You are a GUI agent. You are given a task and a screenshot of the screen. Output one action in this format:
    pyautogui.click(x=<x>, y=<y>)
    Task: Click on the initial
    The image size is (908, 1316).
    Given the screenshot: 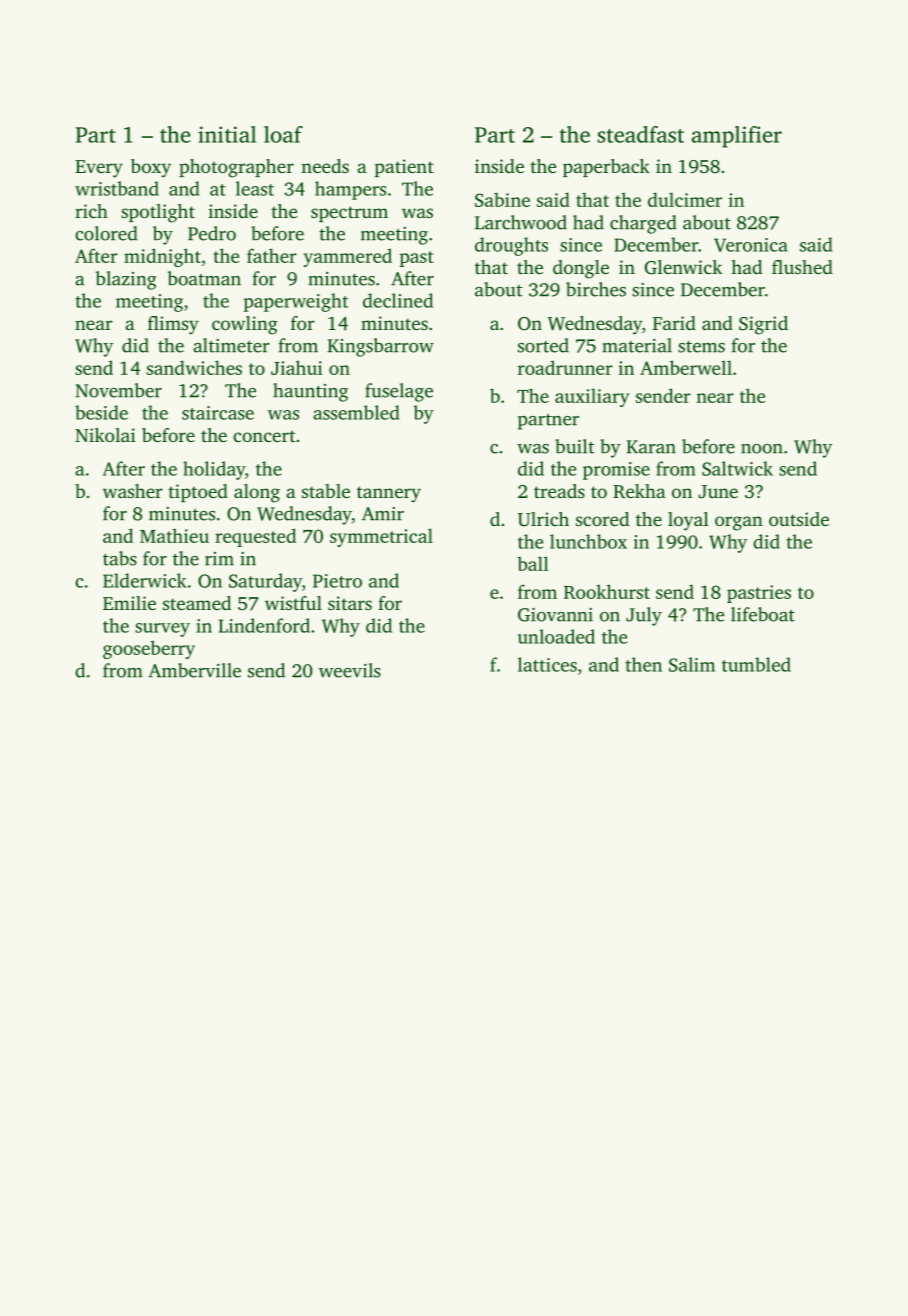 What is the action you would take?
    pyautogui.click(x=227, y=134)
